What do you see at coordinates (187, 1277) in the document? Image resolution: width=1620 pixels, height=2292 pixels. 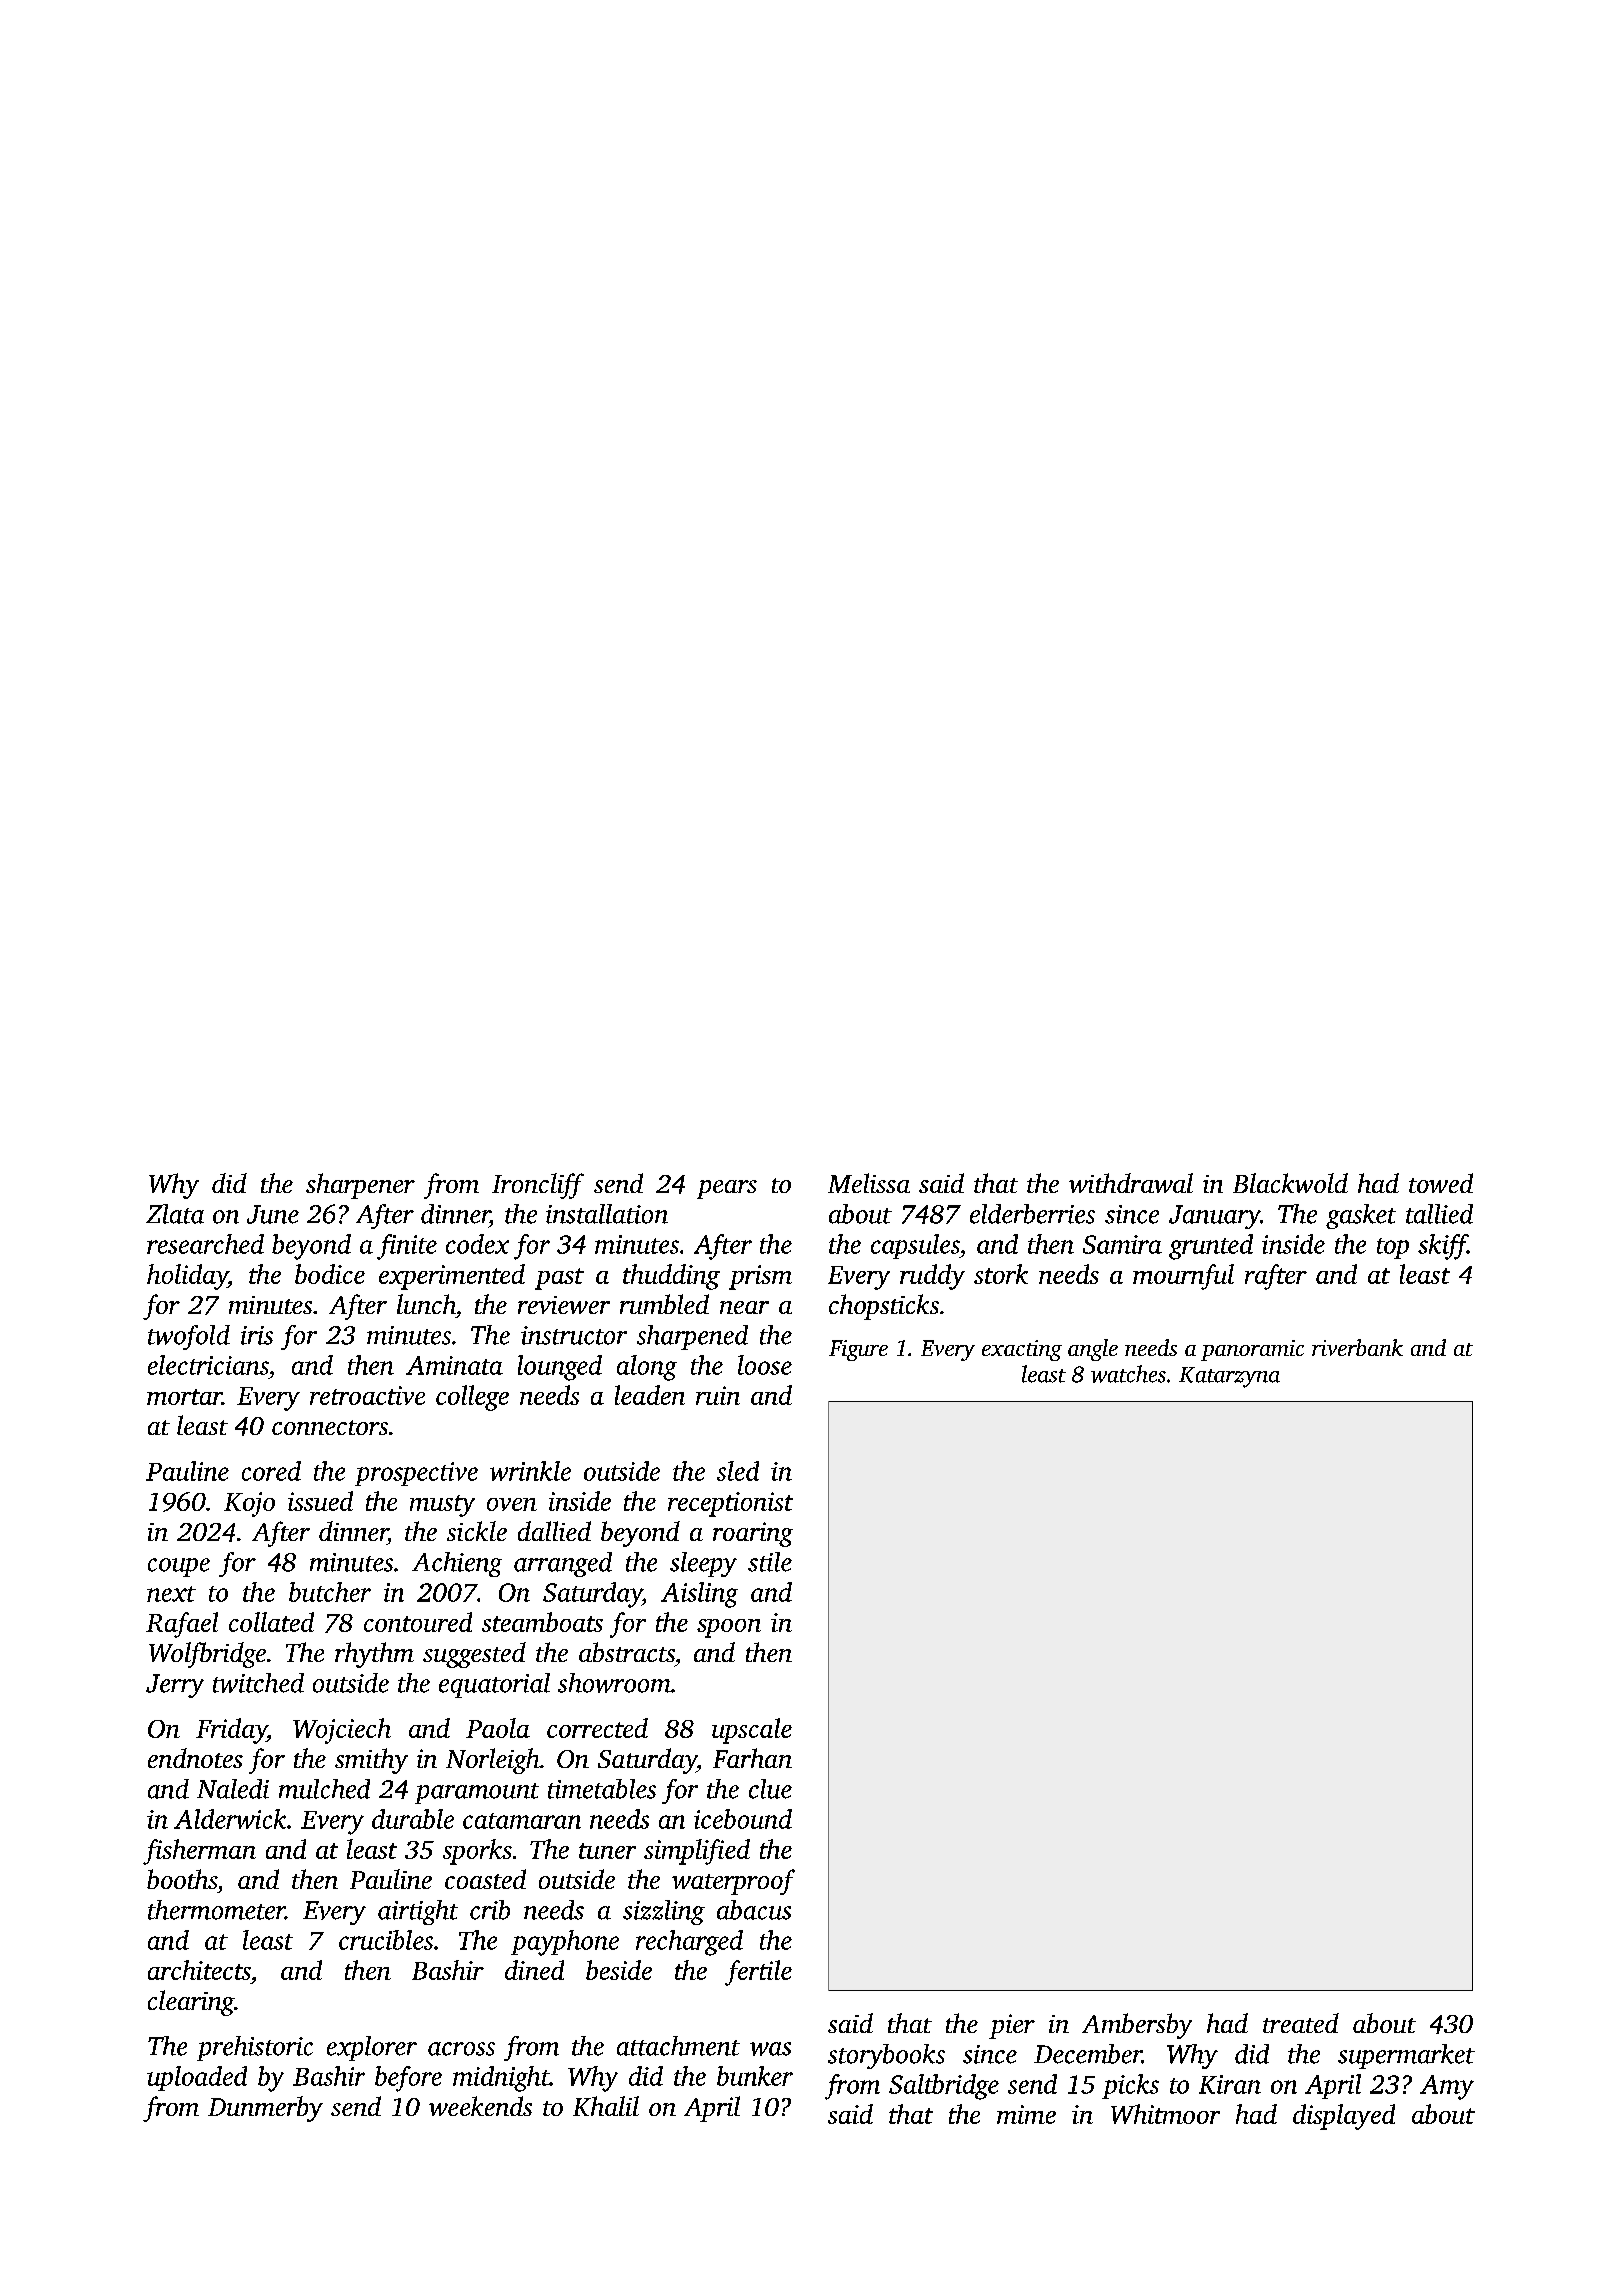 I see `holiday` at bounding box center [187, 1277].
